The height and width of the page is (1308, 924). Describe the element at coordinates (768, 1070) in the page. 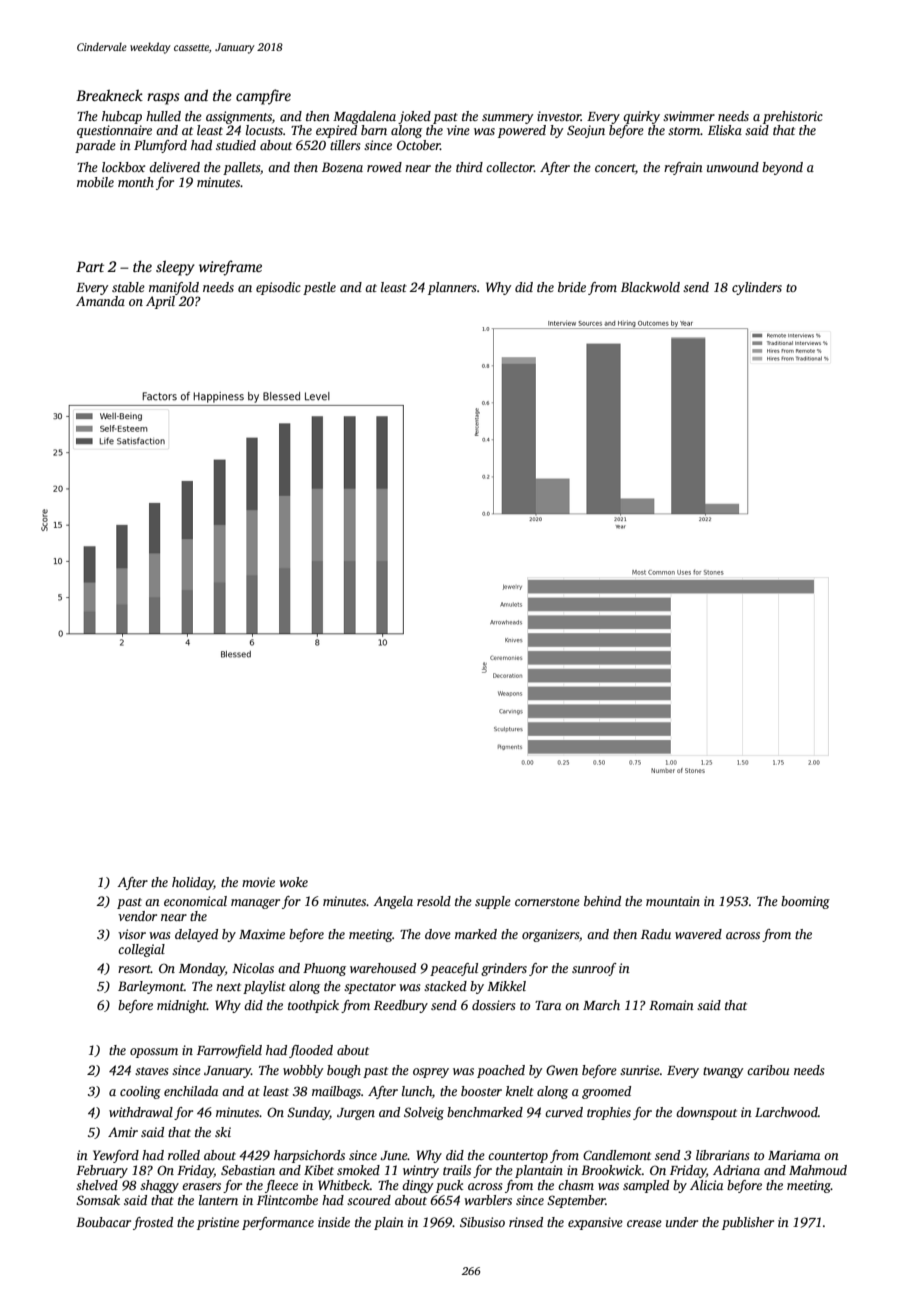

I see `caribou` at that location.
